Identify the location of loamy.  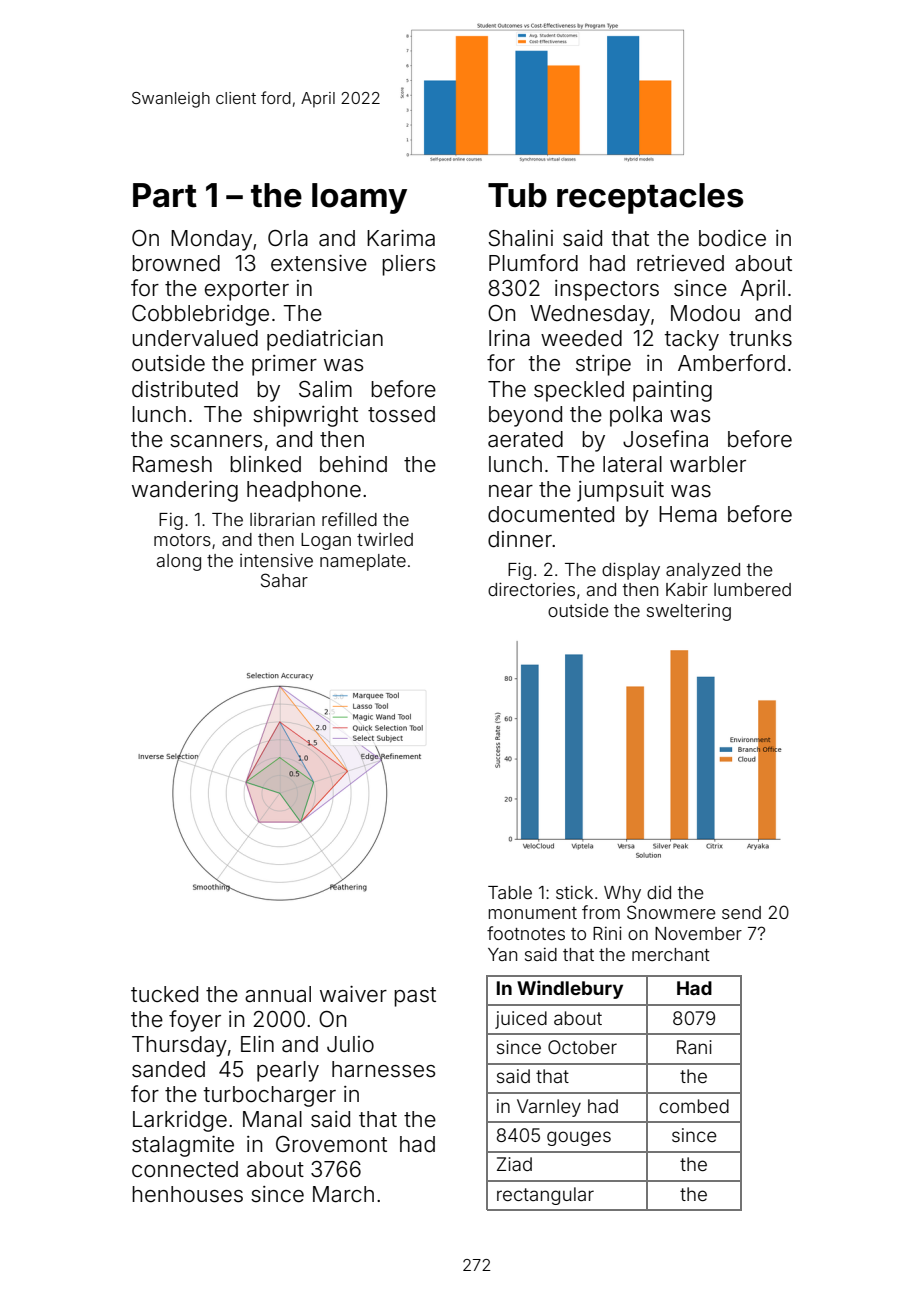
(359, 198).
